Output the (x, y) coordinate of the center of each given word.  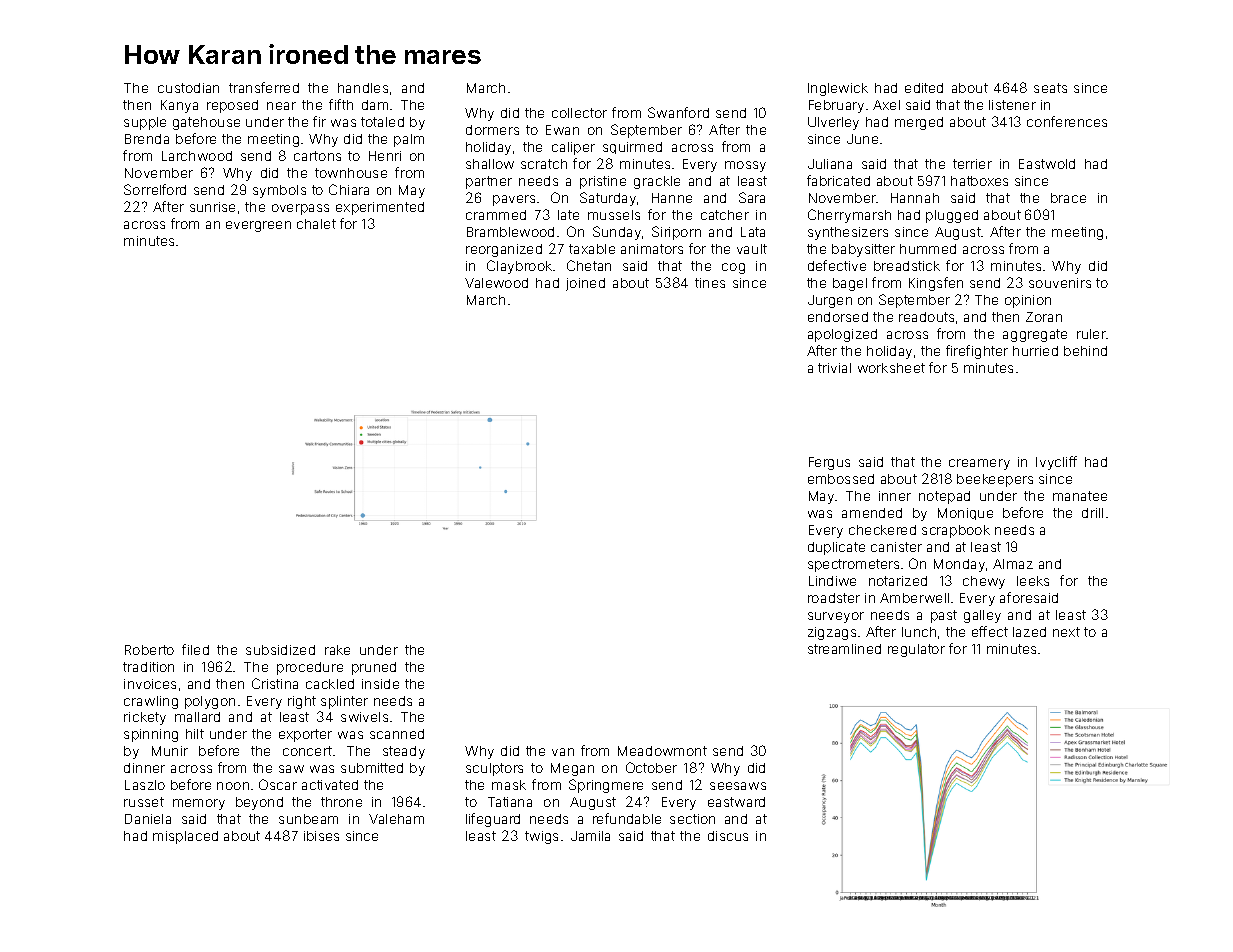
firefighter (977, 352)
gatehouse (206, 123)
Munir (170, 751)
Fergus (829, 463)
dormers (492, 130)
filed (195, 649)
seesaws (738, 786)
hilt (195, 734)
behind (1085, 351)
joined (585, 284)
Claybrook (519, 267)
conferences (1067, 121)
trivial (834, 368)
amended (872, 513)
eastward (736, 802)
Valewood (496, 283)
